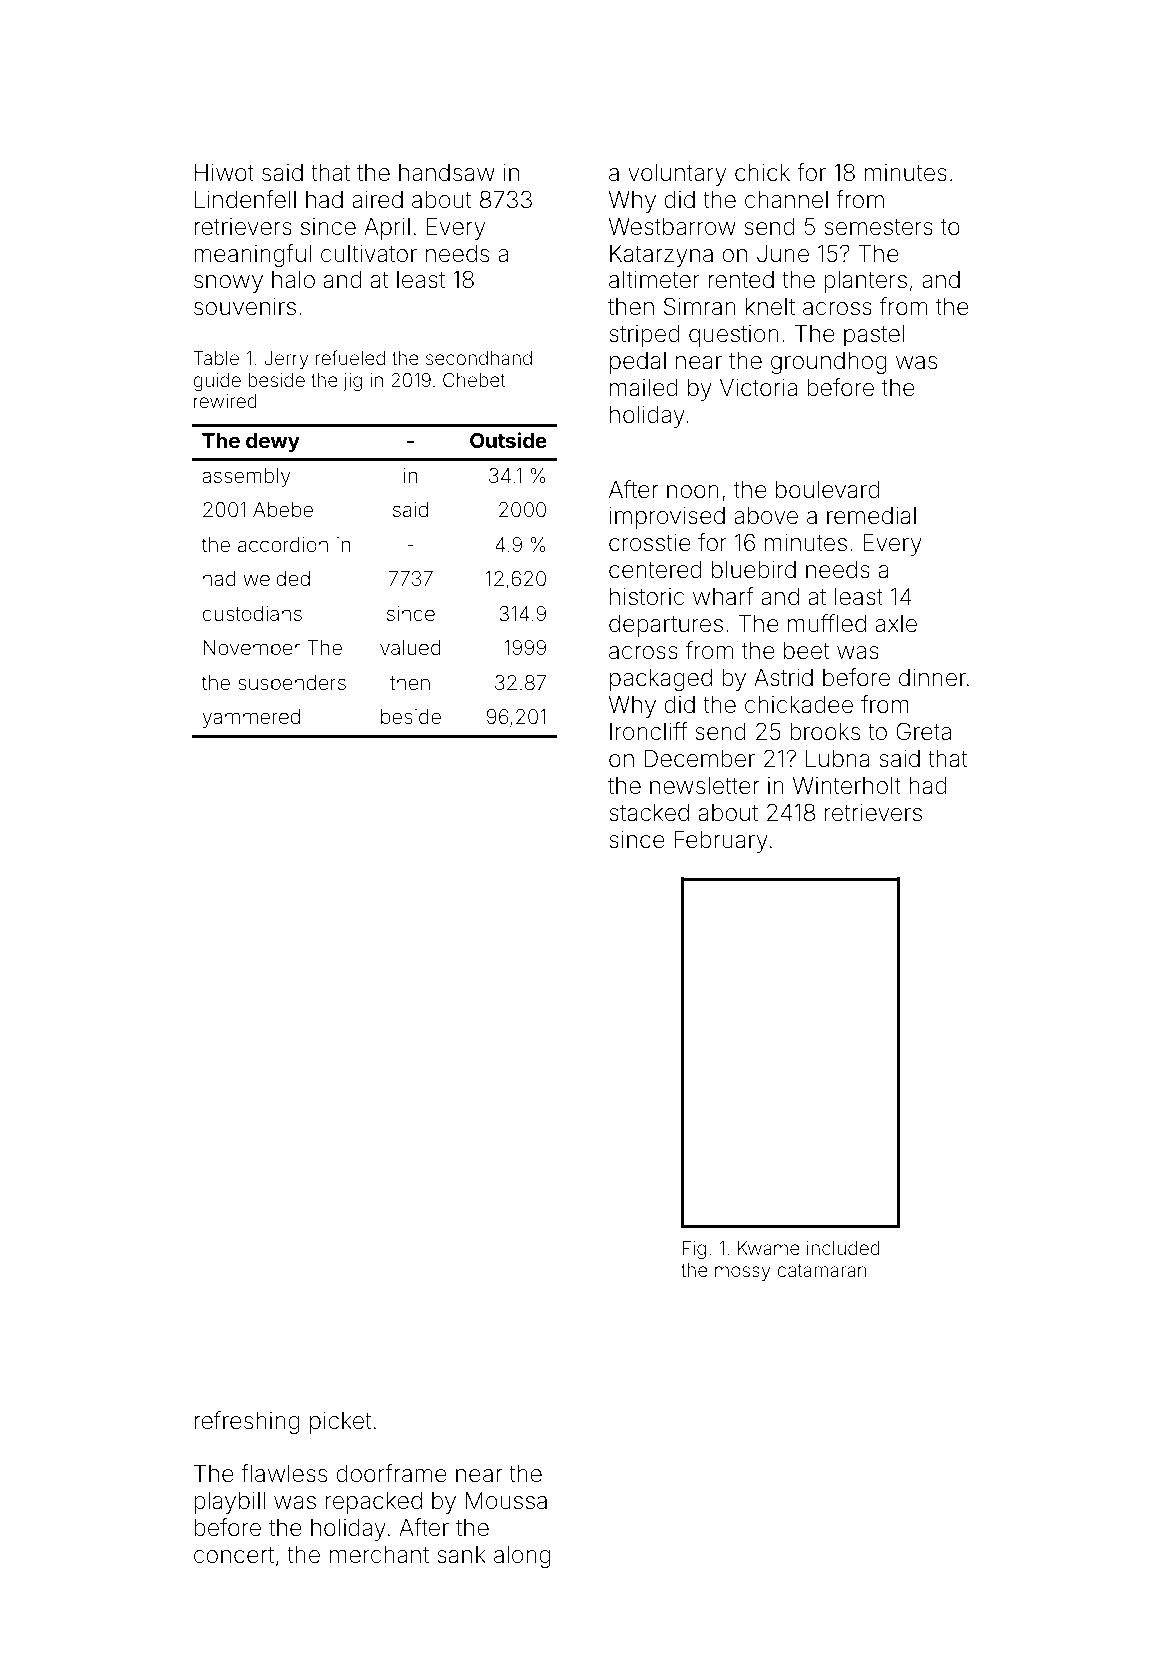 Image resolution: width=1165 pixels, height=1654 pixels. I want to click on suspenders, so click(292, 684).
